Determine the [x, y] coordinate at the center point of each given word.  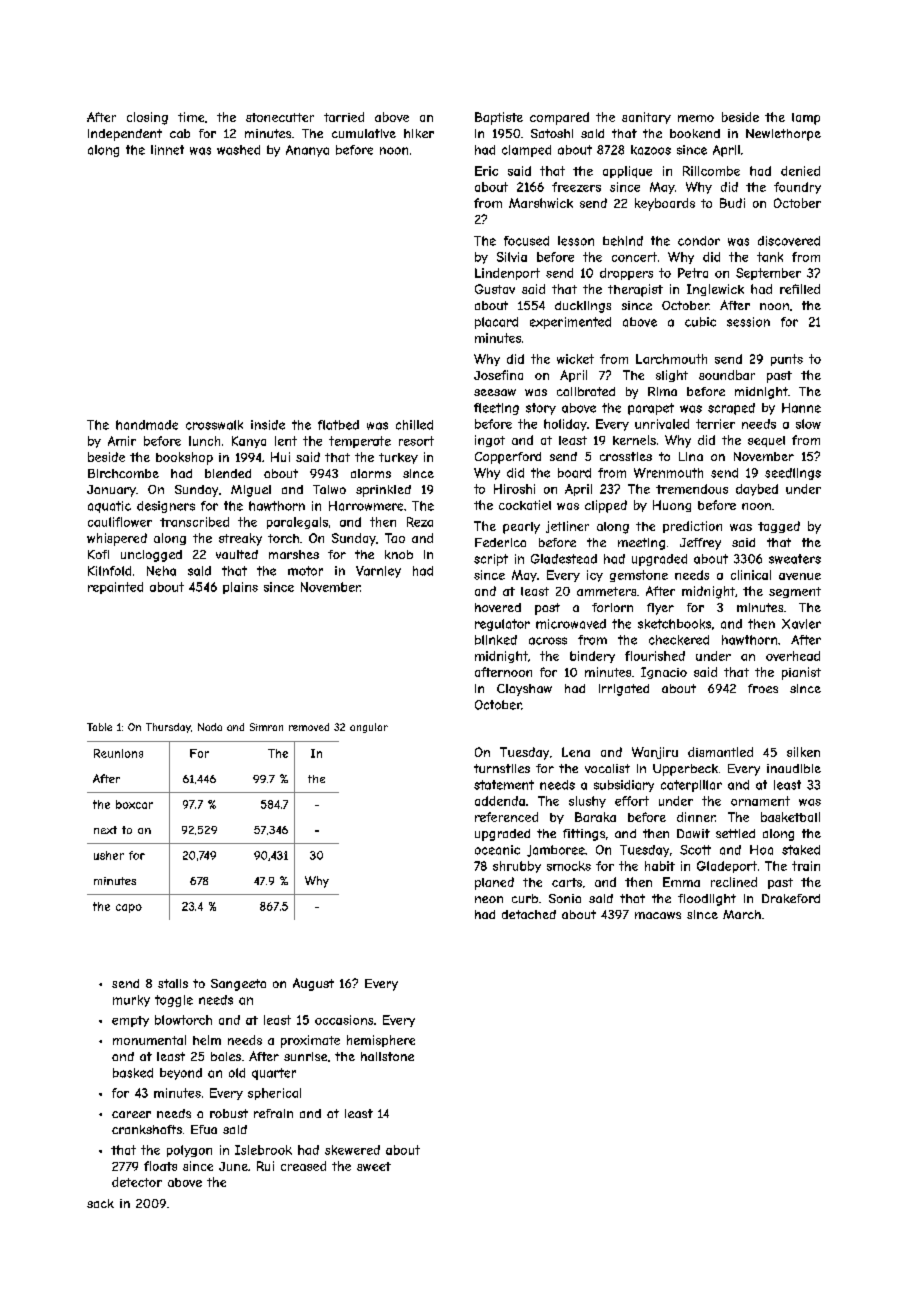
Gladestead [564, 559]
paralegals [297, 523]
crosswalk [214, 425]
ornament [760, 801]
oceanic [497, 850]
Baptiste [499, 118]
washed [238, 150]
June [233, 1166]
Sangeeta [238, 985]
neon [489, 899]
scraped [731, 409]
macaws [658, 915]
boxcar [134, 804]
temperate [360, 442]
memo [696, 118]
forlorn [612, 607]
